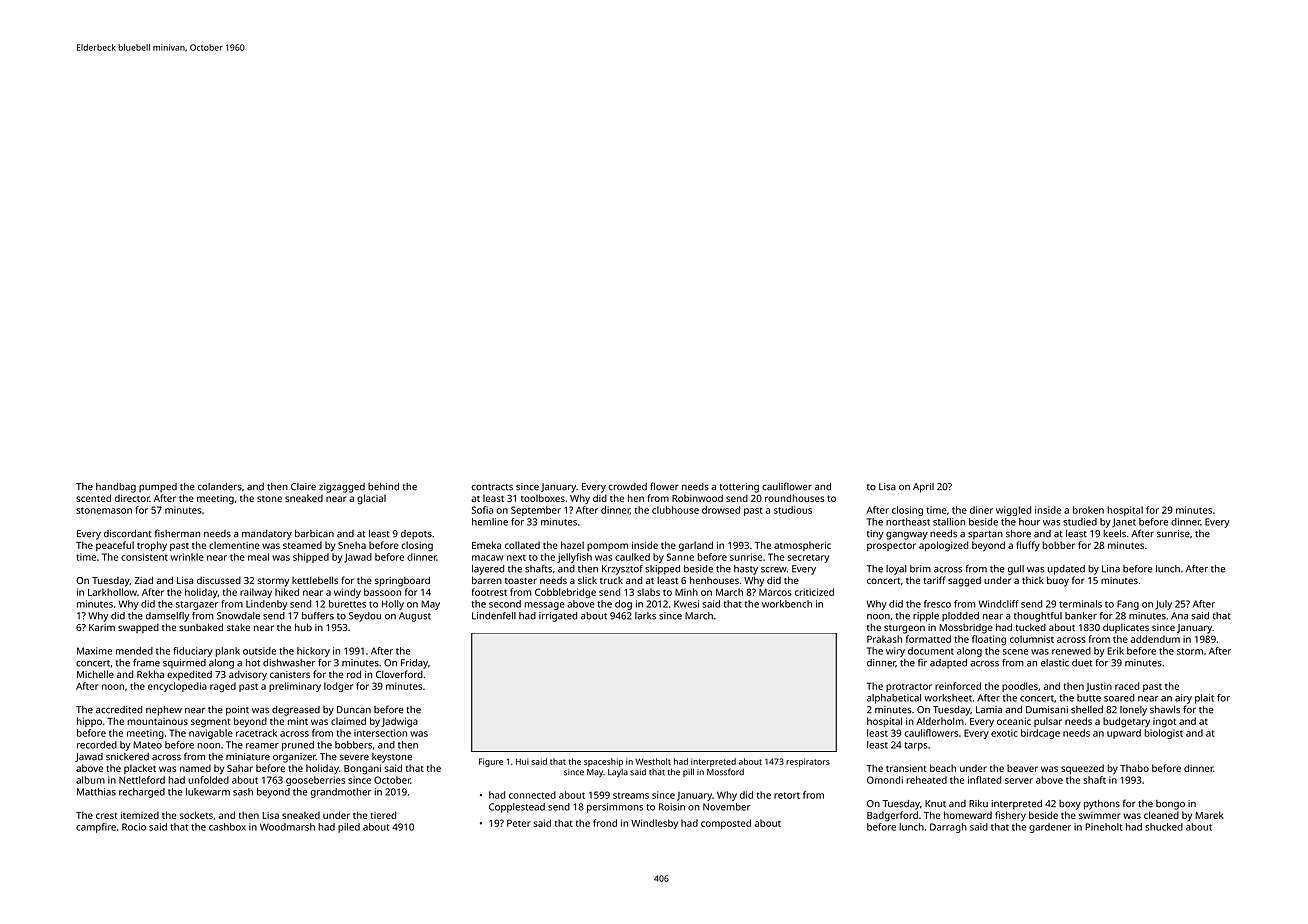 The height and width of the page is (924, 1308). What do you see at coordinates (894, 699) in the page?
I see `alphabetical` at bounding box center [894, 699].
